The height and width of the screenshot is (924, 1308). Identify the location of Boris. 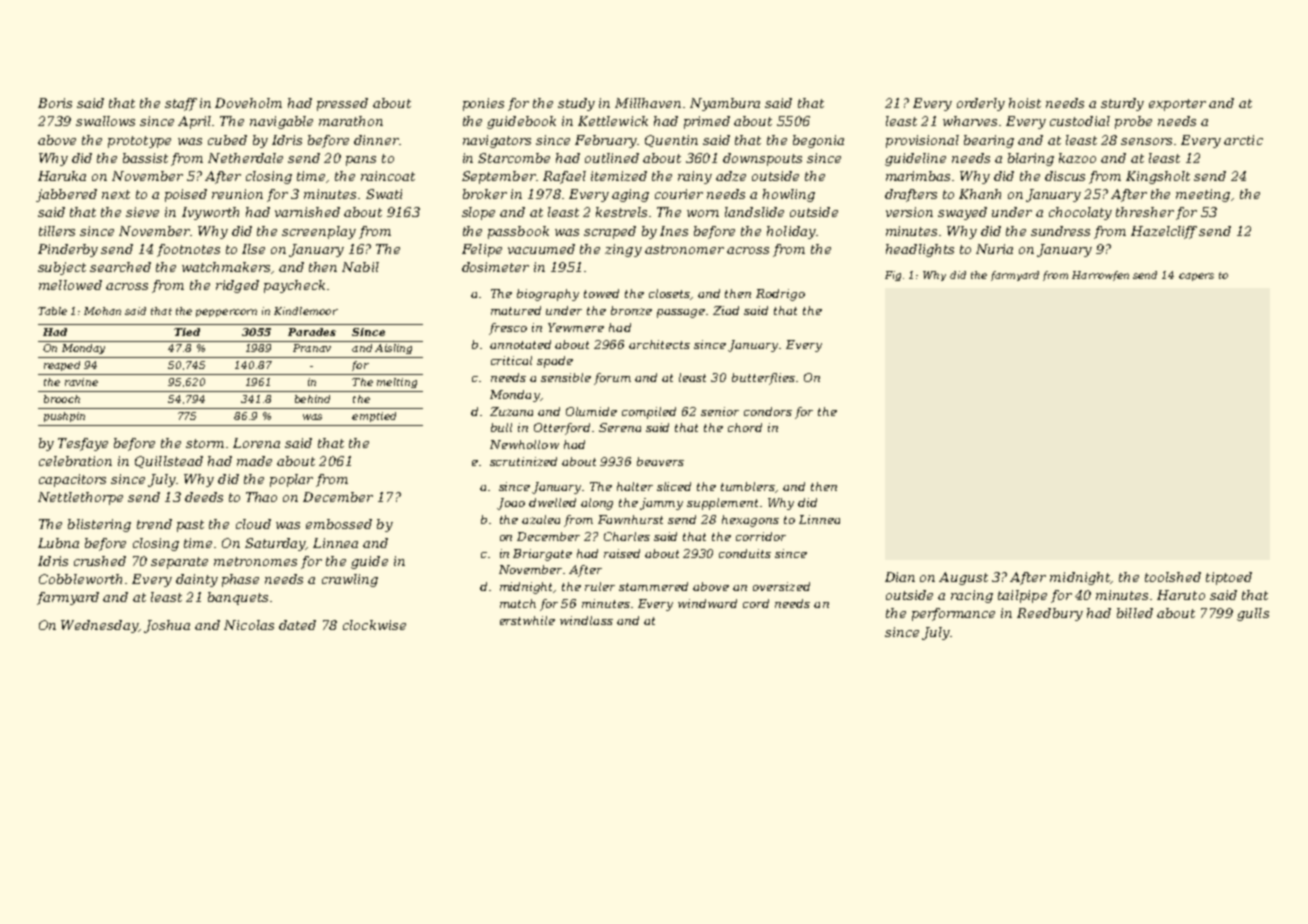
(55, 103).
